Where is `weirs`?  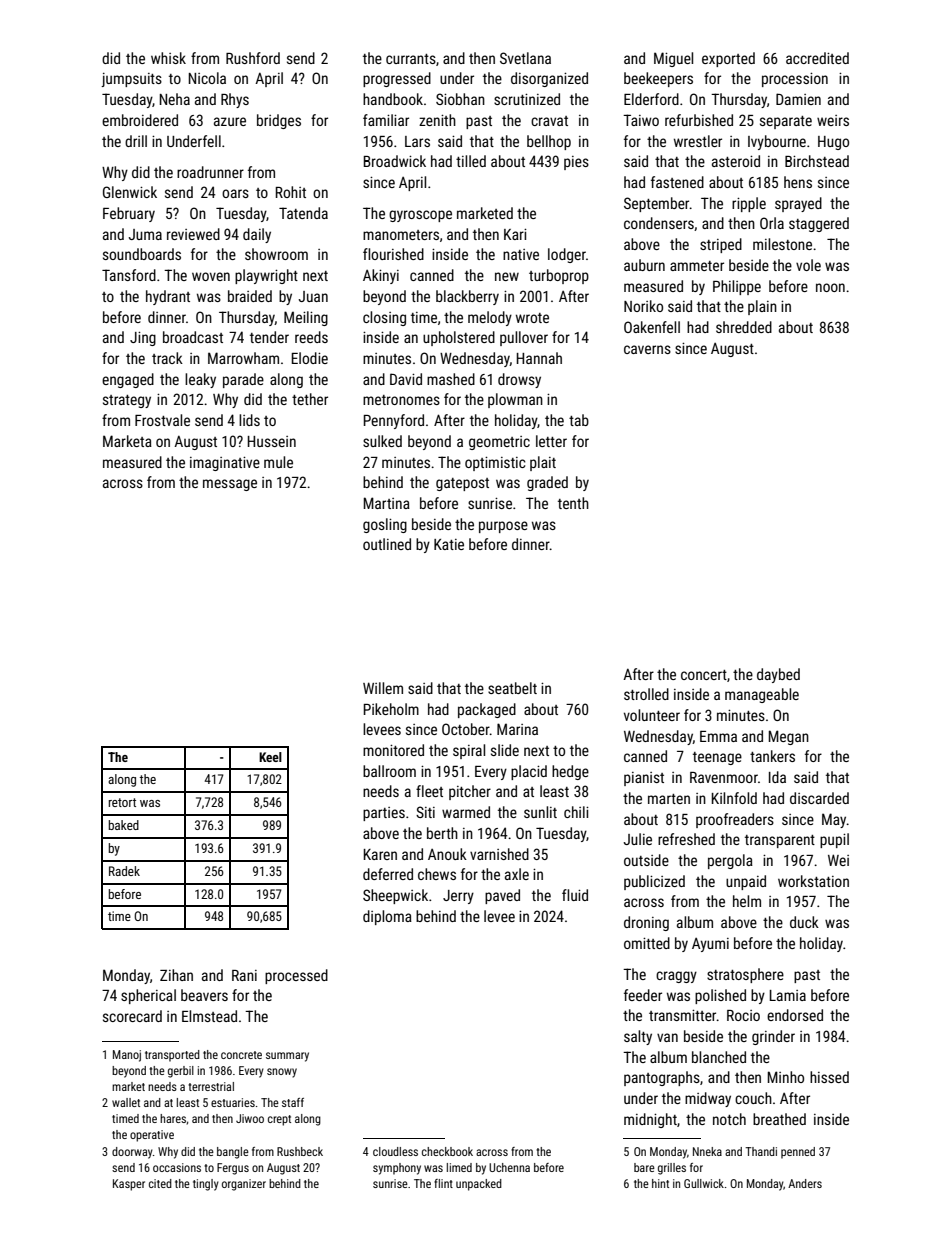 weirs is located at coordinates (833, 120).
